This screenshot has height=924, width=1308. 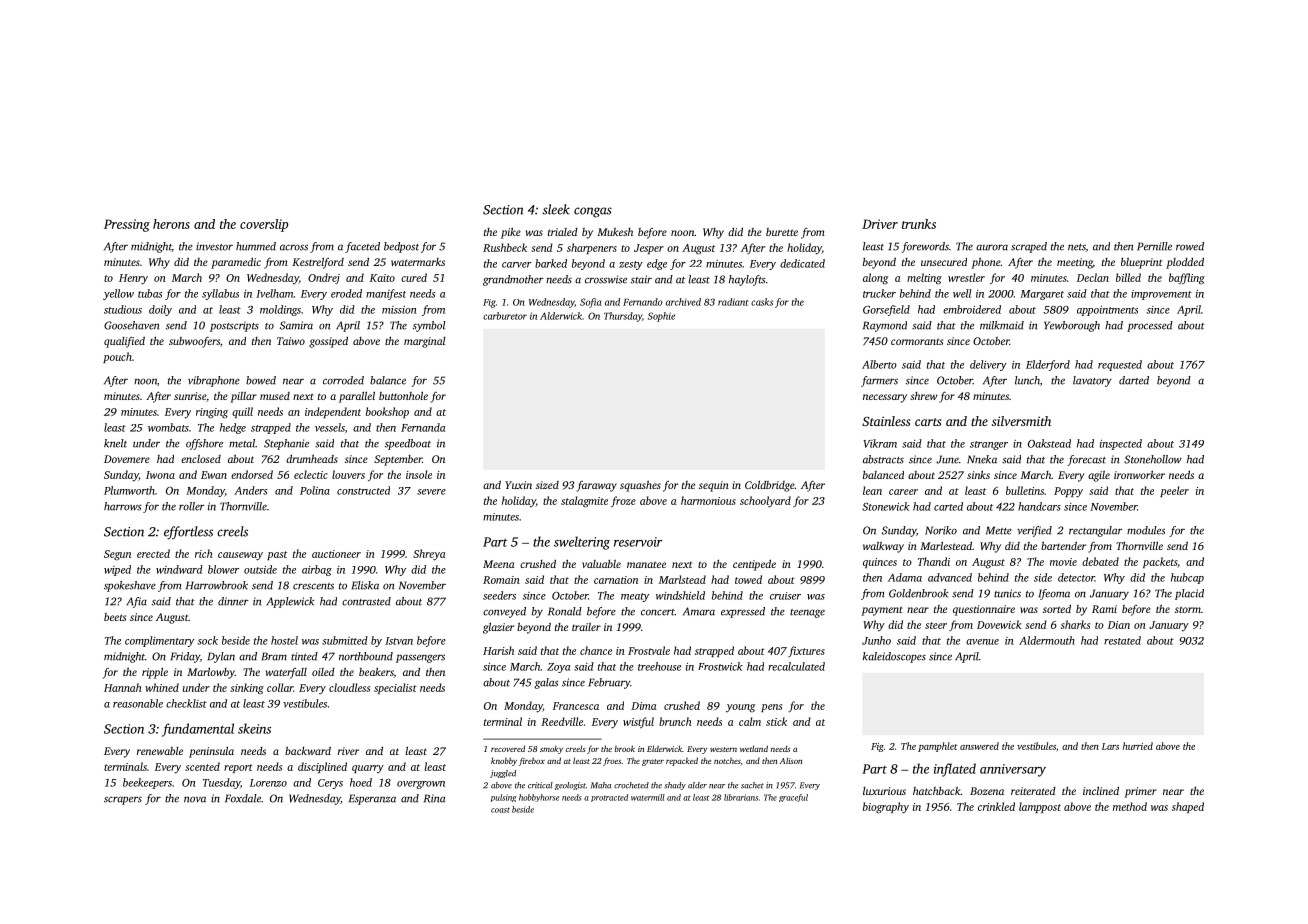 I want to click on nova, so click(x=195, y=799).
